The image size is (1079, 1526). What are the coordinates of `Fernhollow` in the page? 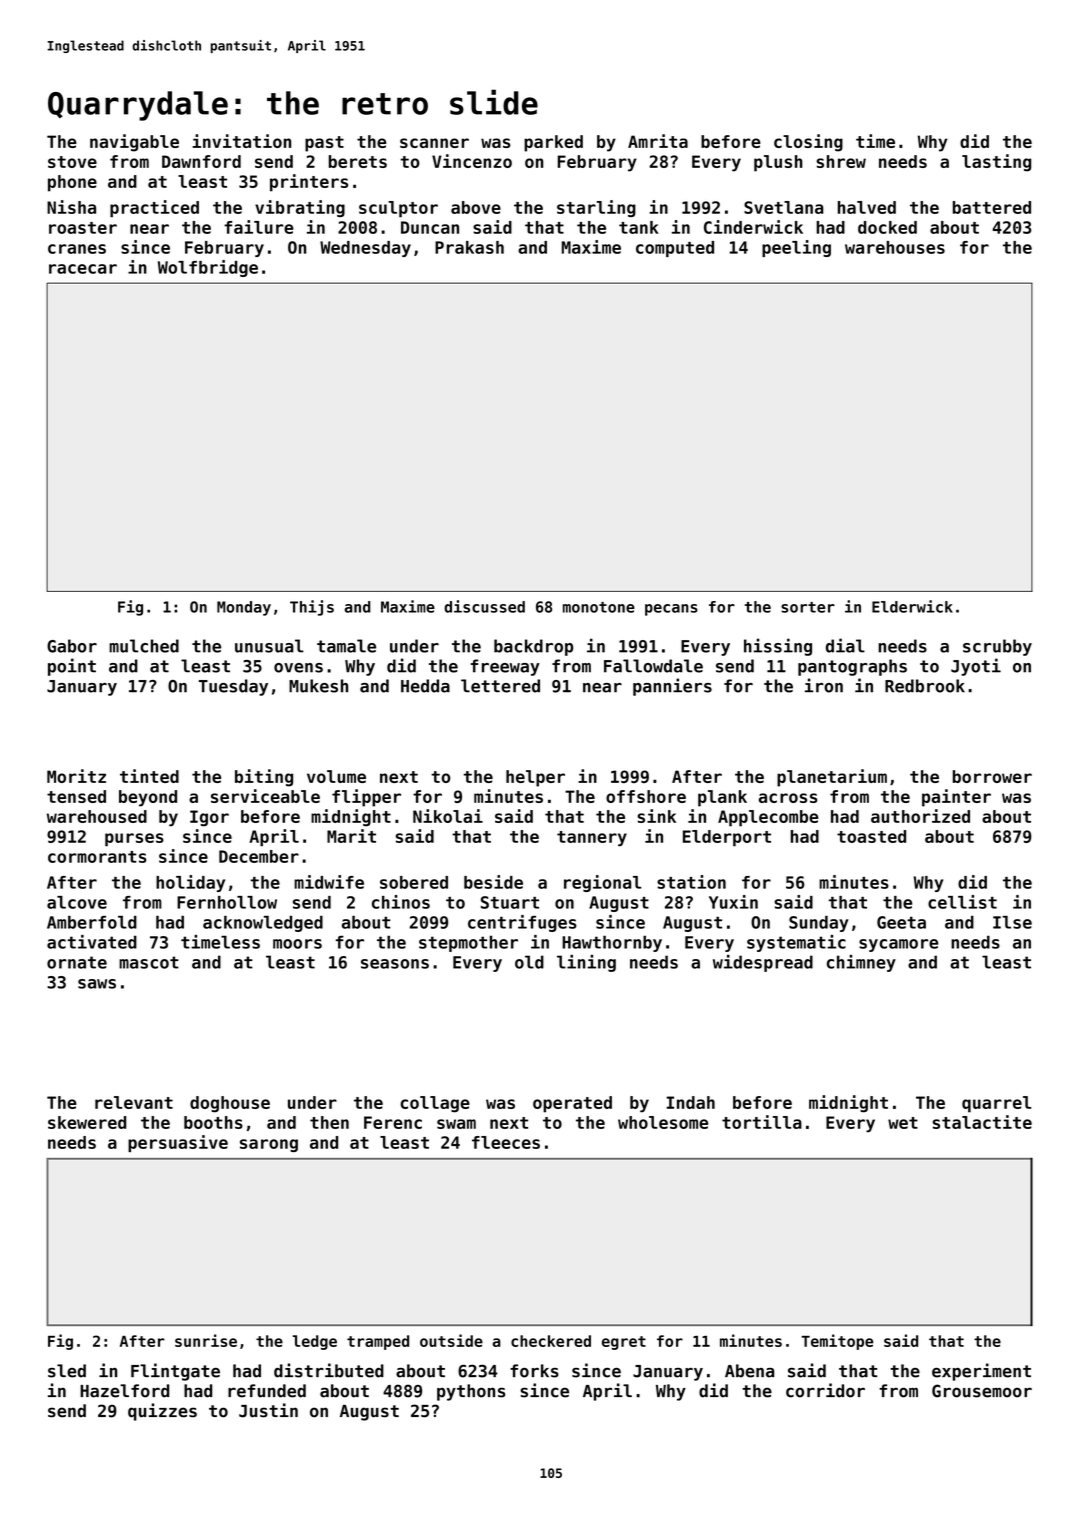 It's located at (227, 902).
